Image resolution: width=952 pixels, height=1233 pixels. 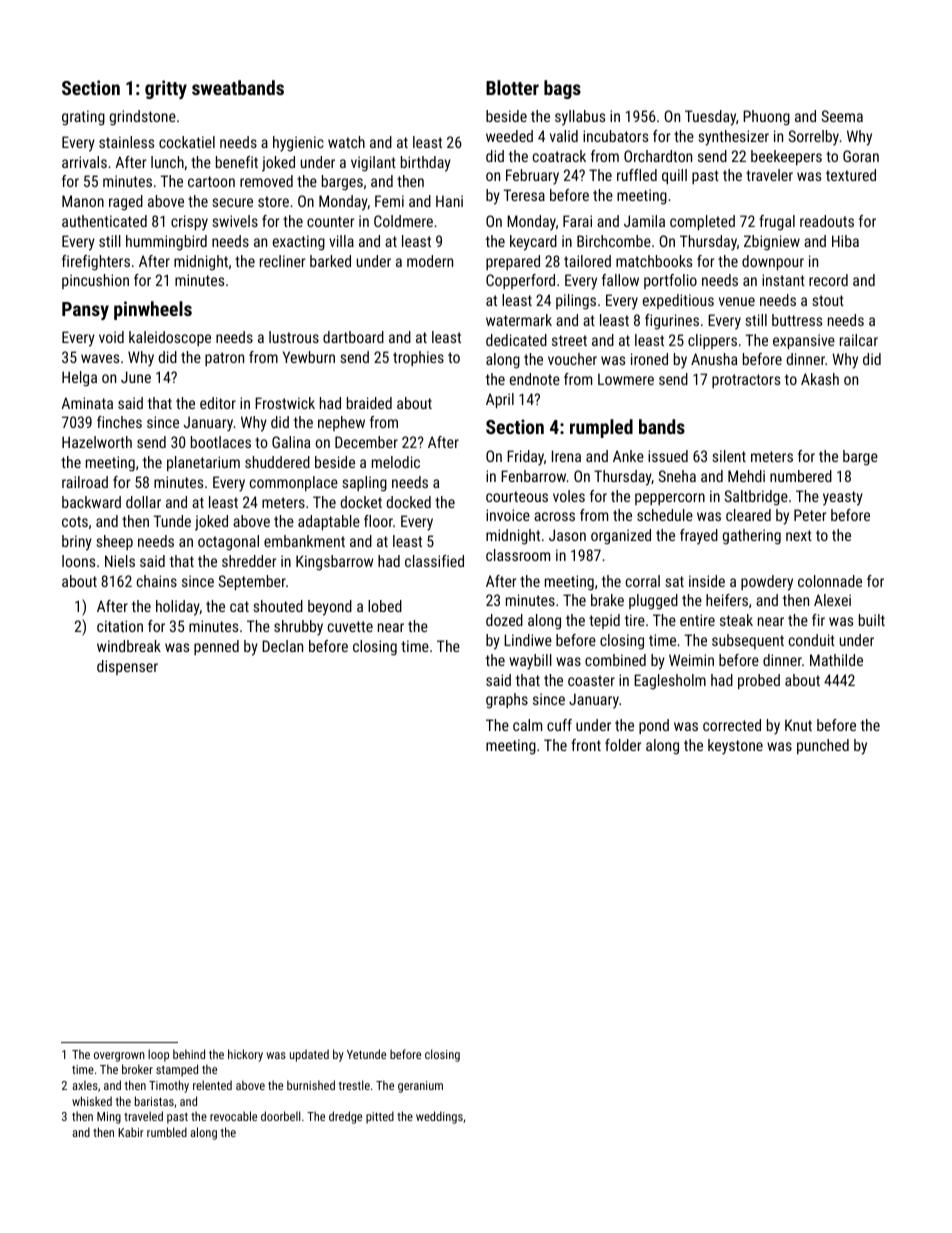 I want to click on axles, so click(x=85, y=1085).
